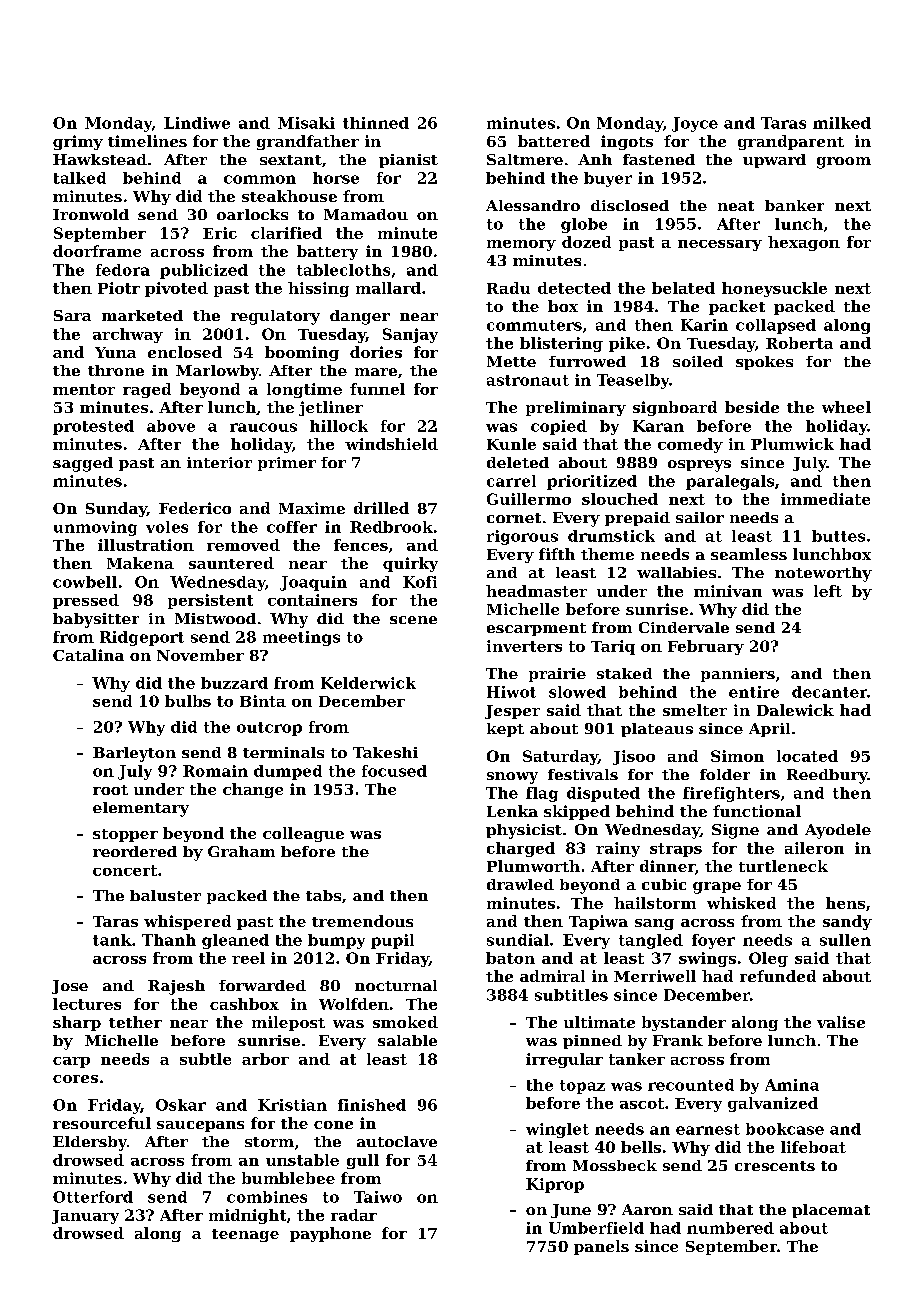  What do you see at coordinates (576, 408) in the screenshot?
I see `preliminary` at bounding box center [576, 408].
